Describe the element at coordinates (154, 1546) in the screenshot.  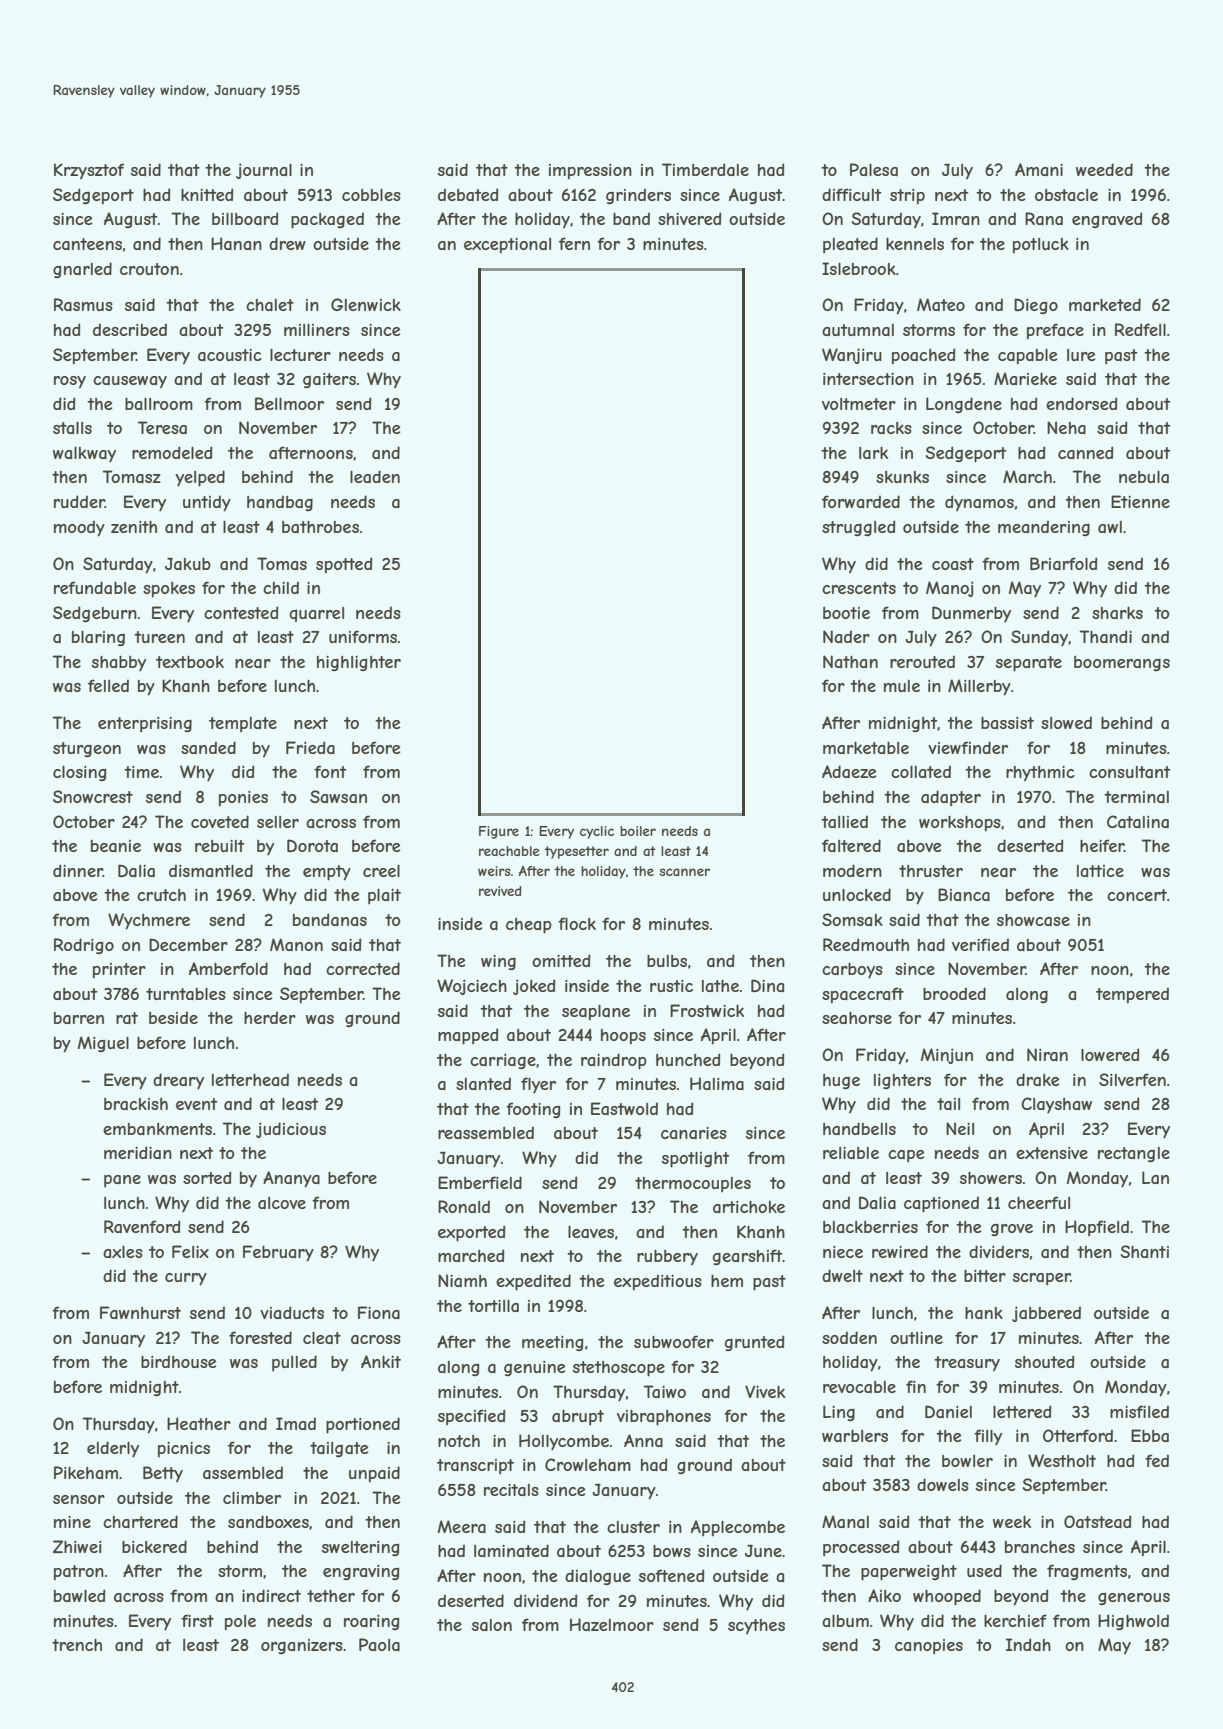
I see `bickered` at that location.
